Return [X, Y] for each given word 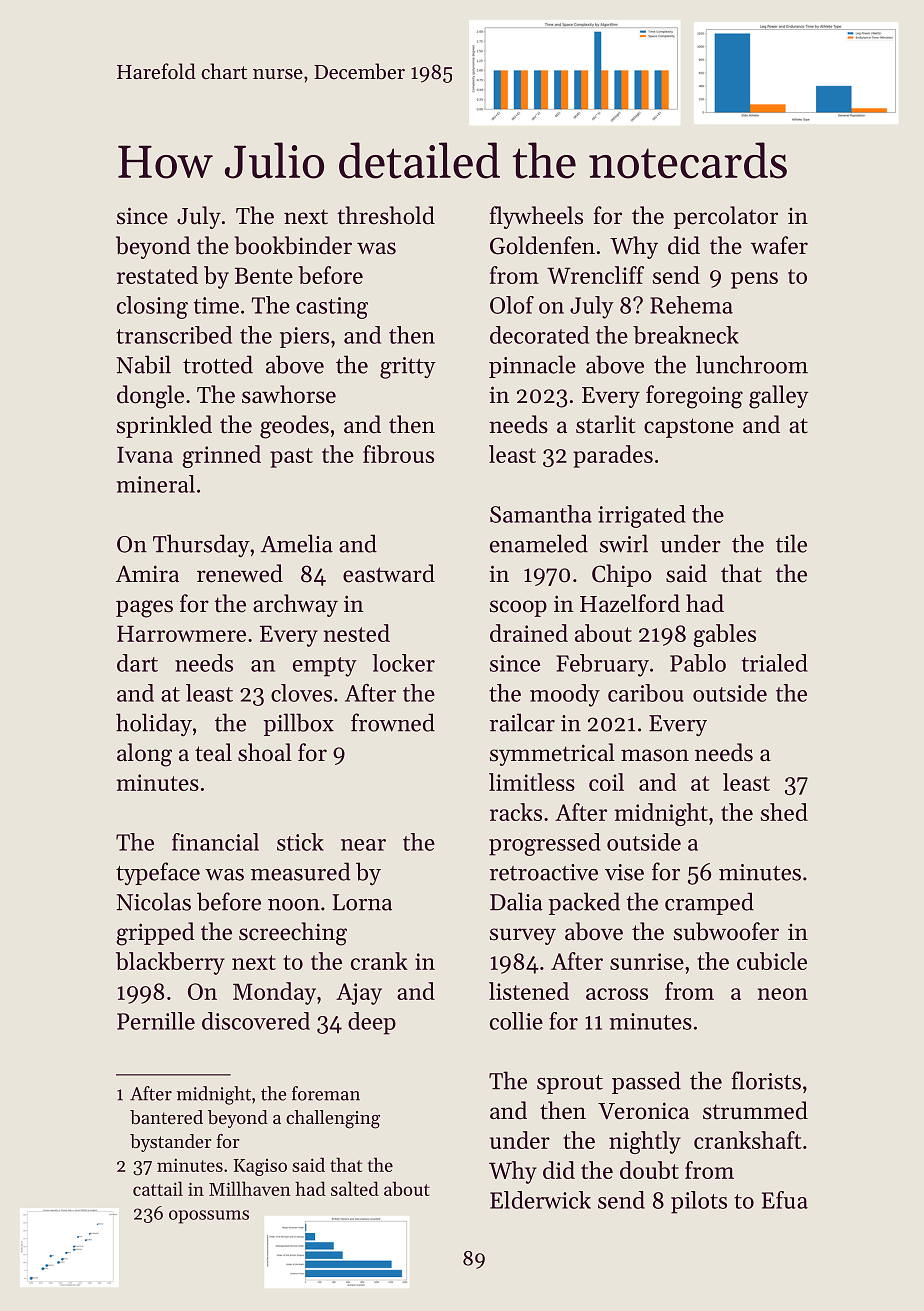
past [291, 458]
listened [529, 991]
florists [766, 1080]
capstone [689, 428]
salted [355, 1188]
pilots [699, 1202]
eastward [389, 573]
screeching [293, 934]
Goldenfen [542, 245]
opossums [209, 1217]
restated [157, 275]
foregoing [694, 397]
